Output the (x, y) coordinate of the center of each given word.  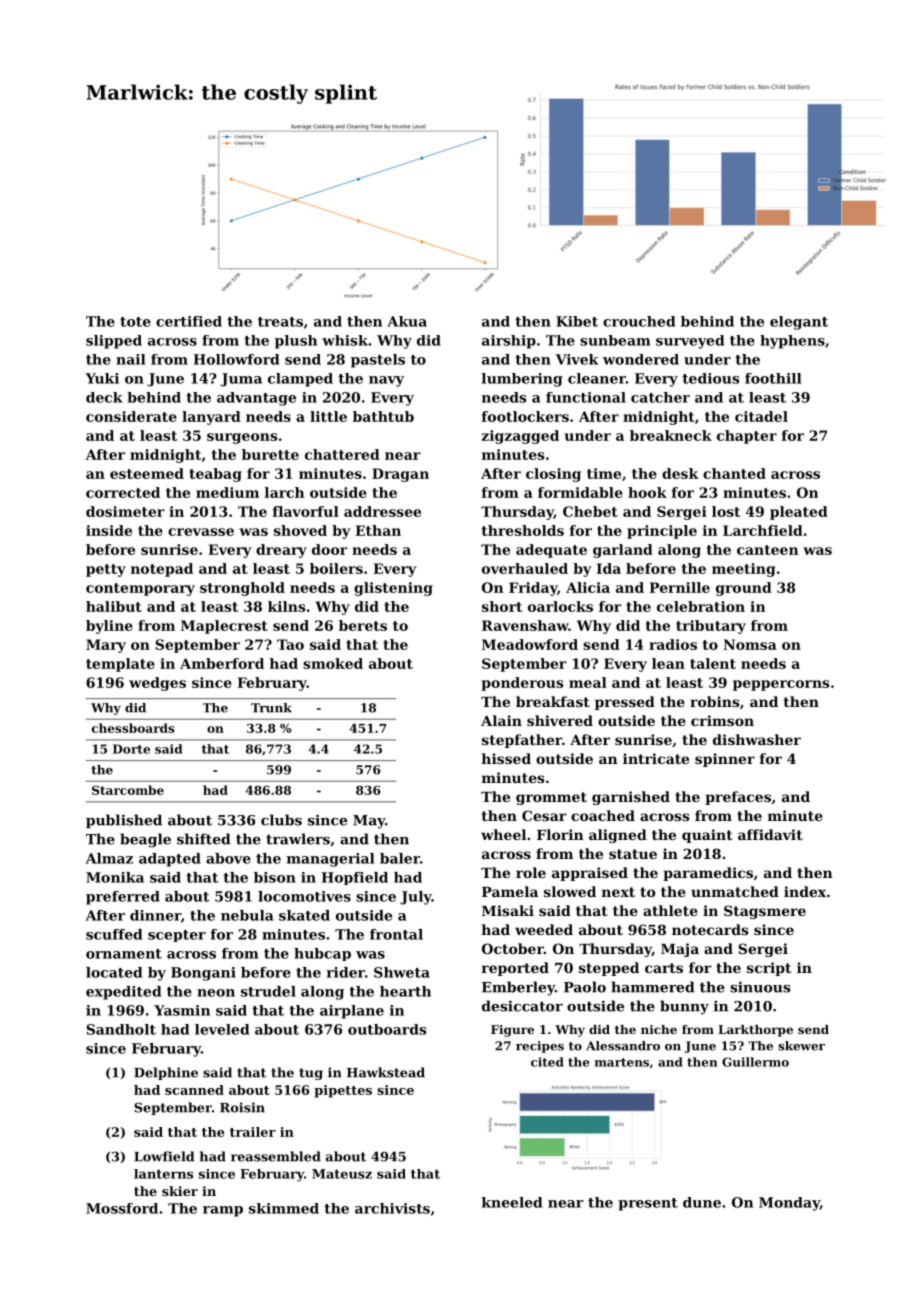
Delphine (166, 1073)
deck (104, 397)
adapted (170, 860)
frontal (396, 934)
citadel (761, 416)
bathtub (383, 416)
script (769, 969)
